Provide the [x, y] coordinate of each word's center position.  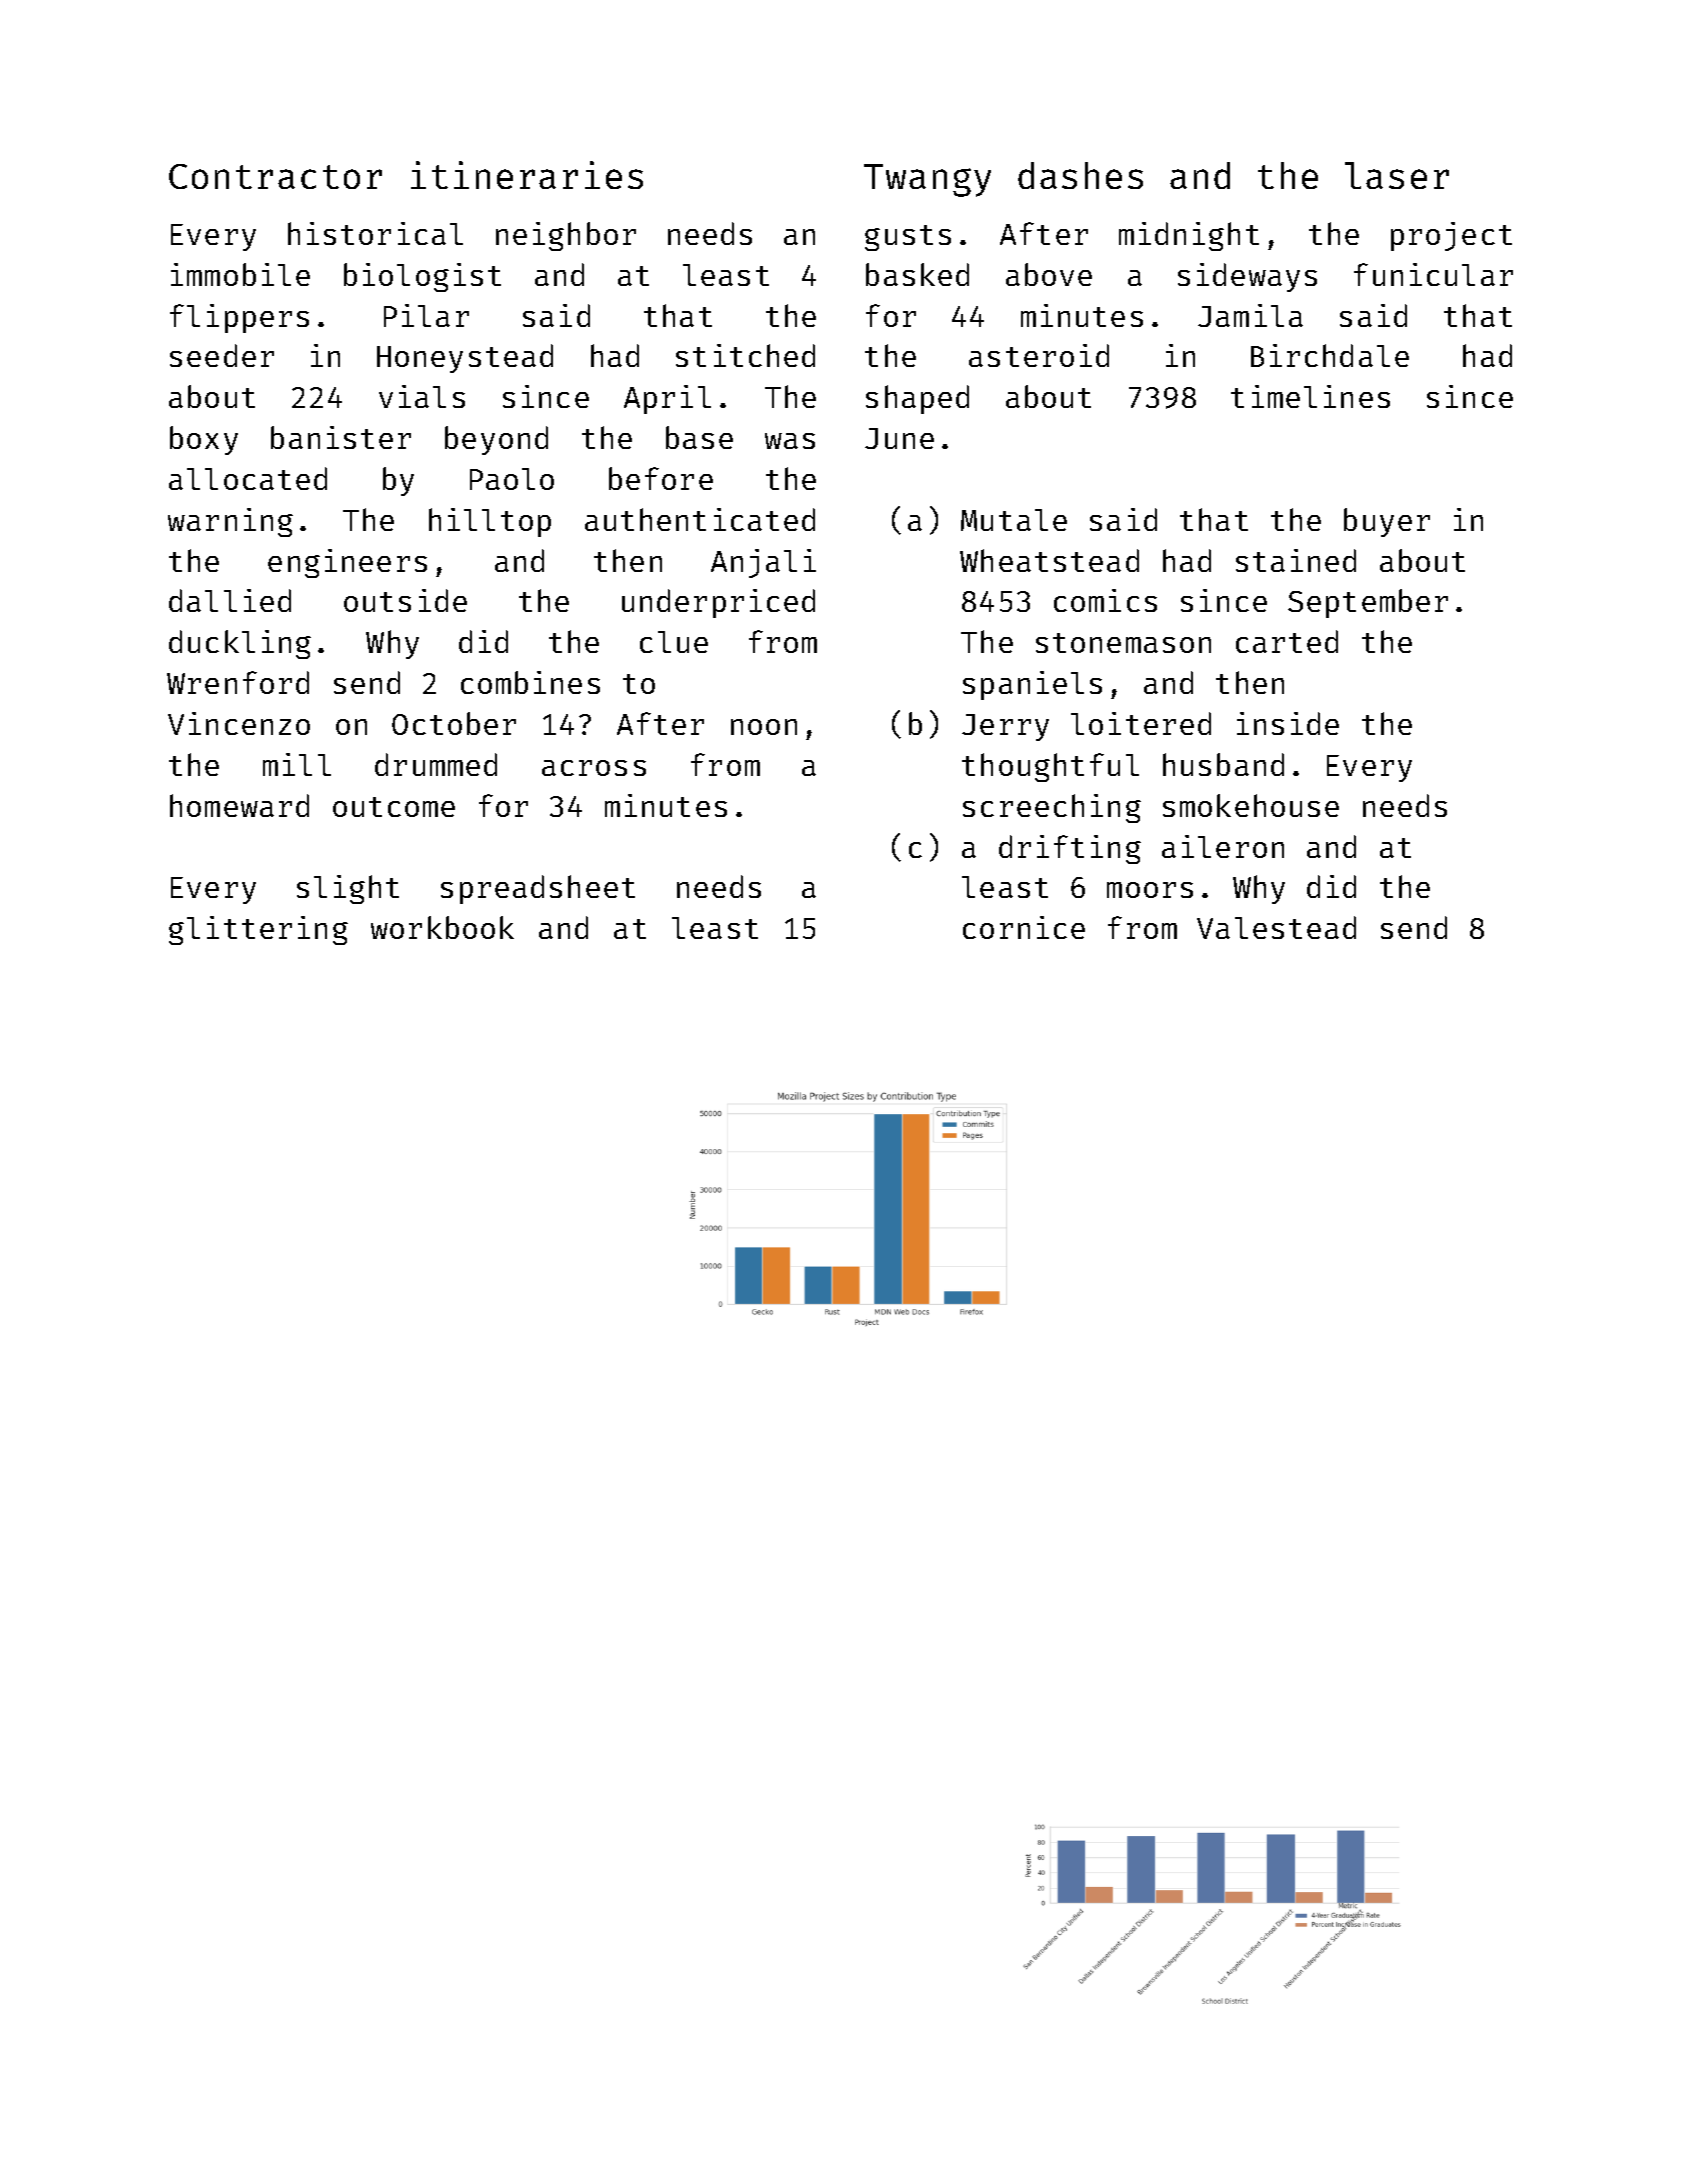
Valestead [1276, 927]
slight [348, 889]
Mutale [1014, 520]
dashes [1080, 175]
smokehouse [1251, 805]
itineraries [527, 175]
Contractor [275, 176]
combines [530, 682]
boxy [204, 440]
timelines [1310, 396]
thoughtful [1050, 767]
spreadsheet [538, 889]
